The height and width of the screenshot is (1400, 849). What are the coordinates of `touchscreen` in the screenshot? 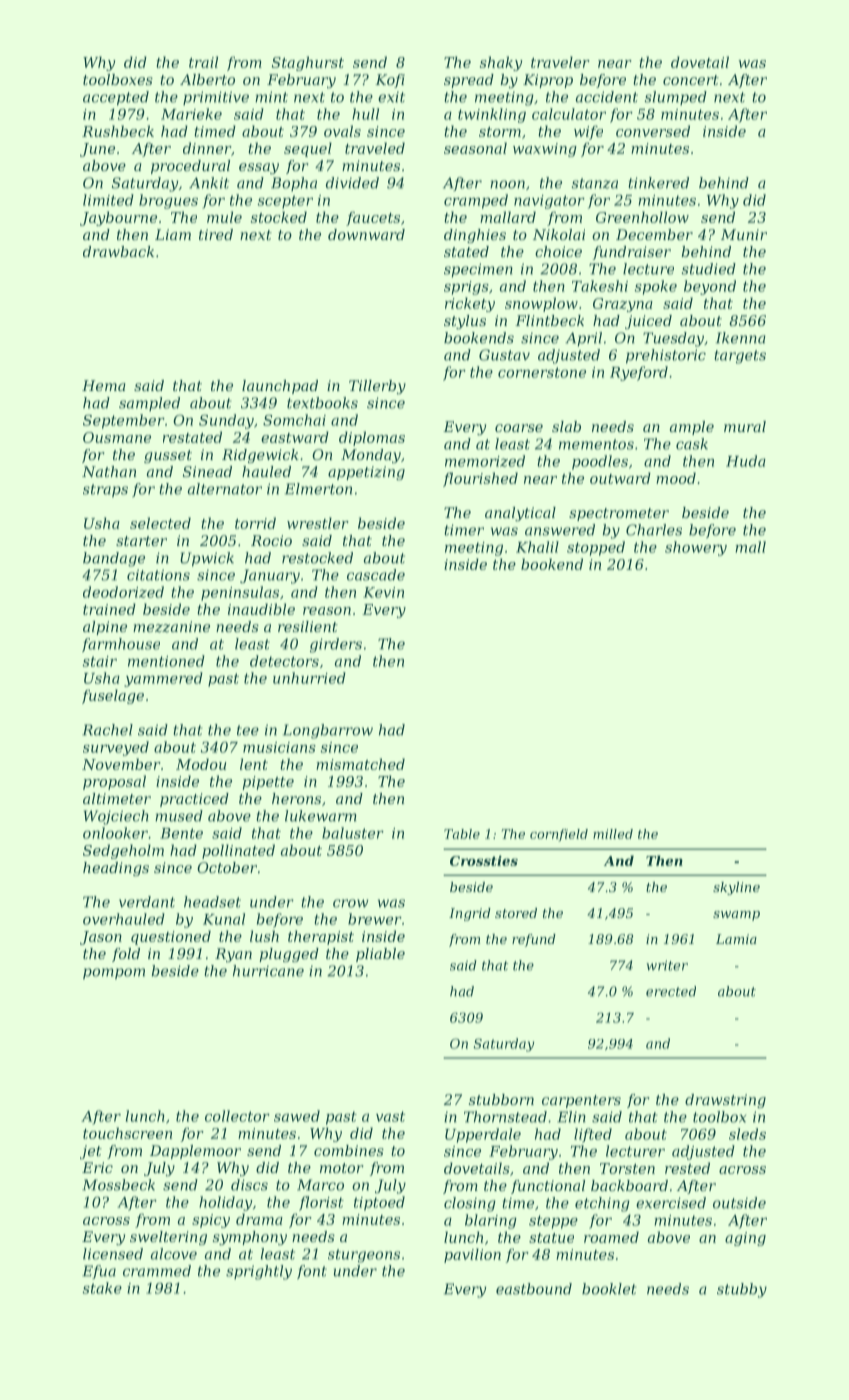 It's located at (127, 1133).
